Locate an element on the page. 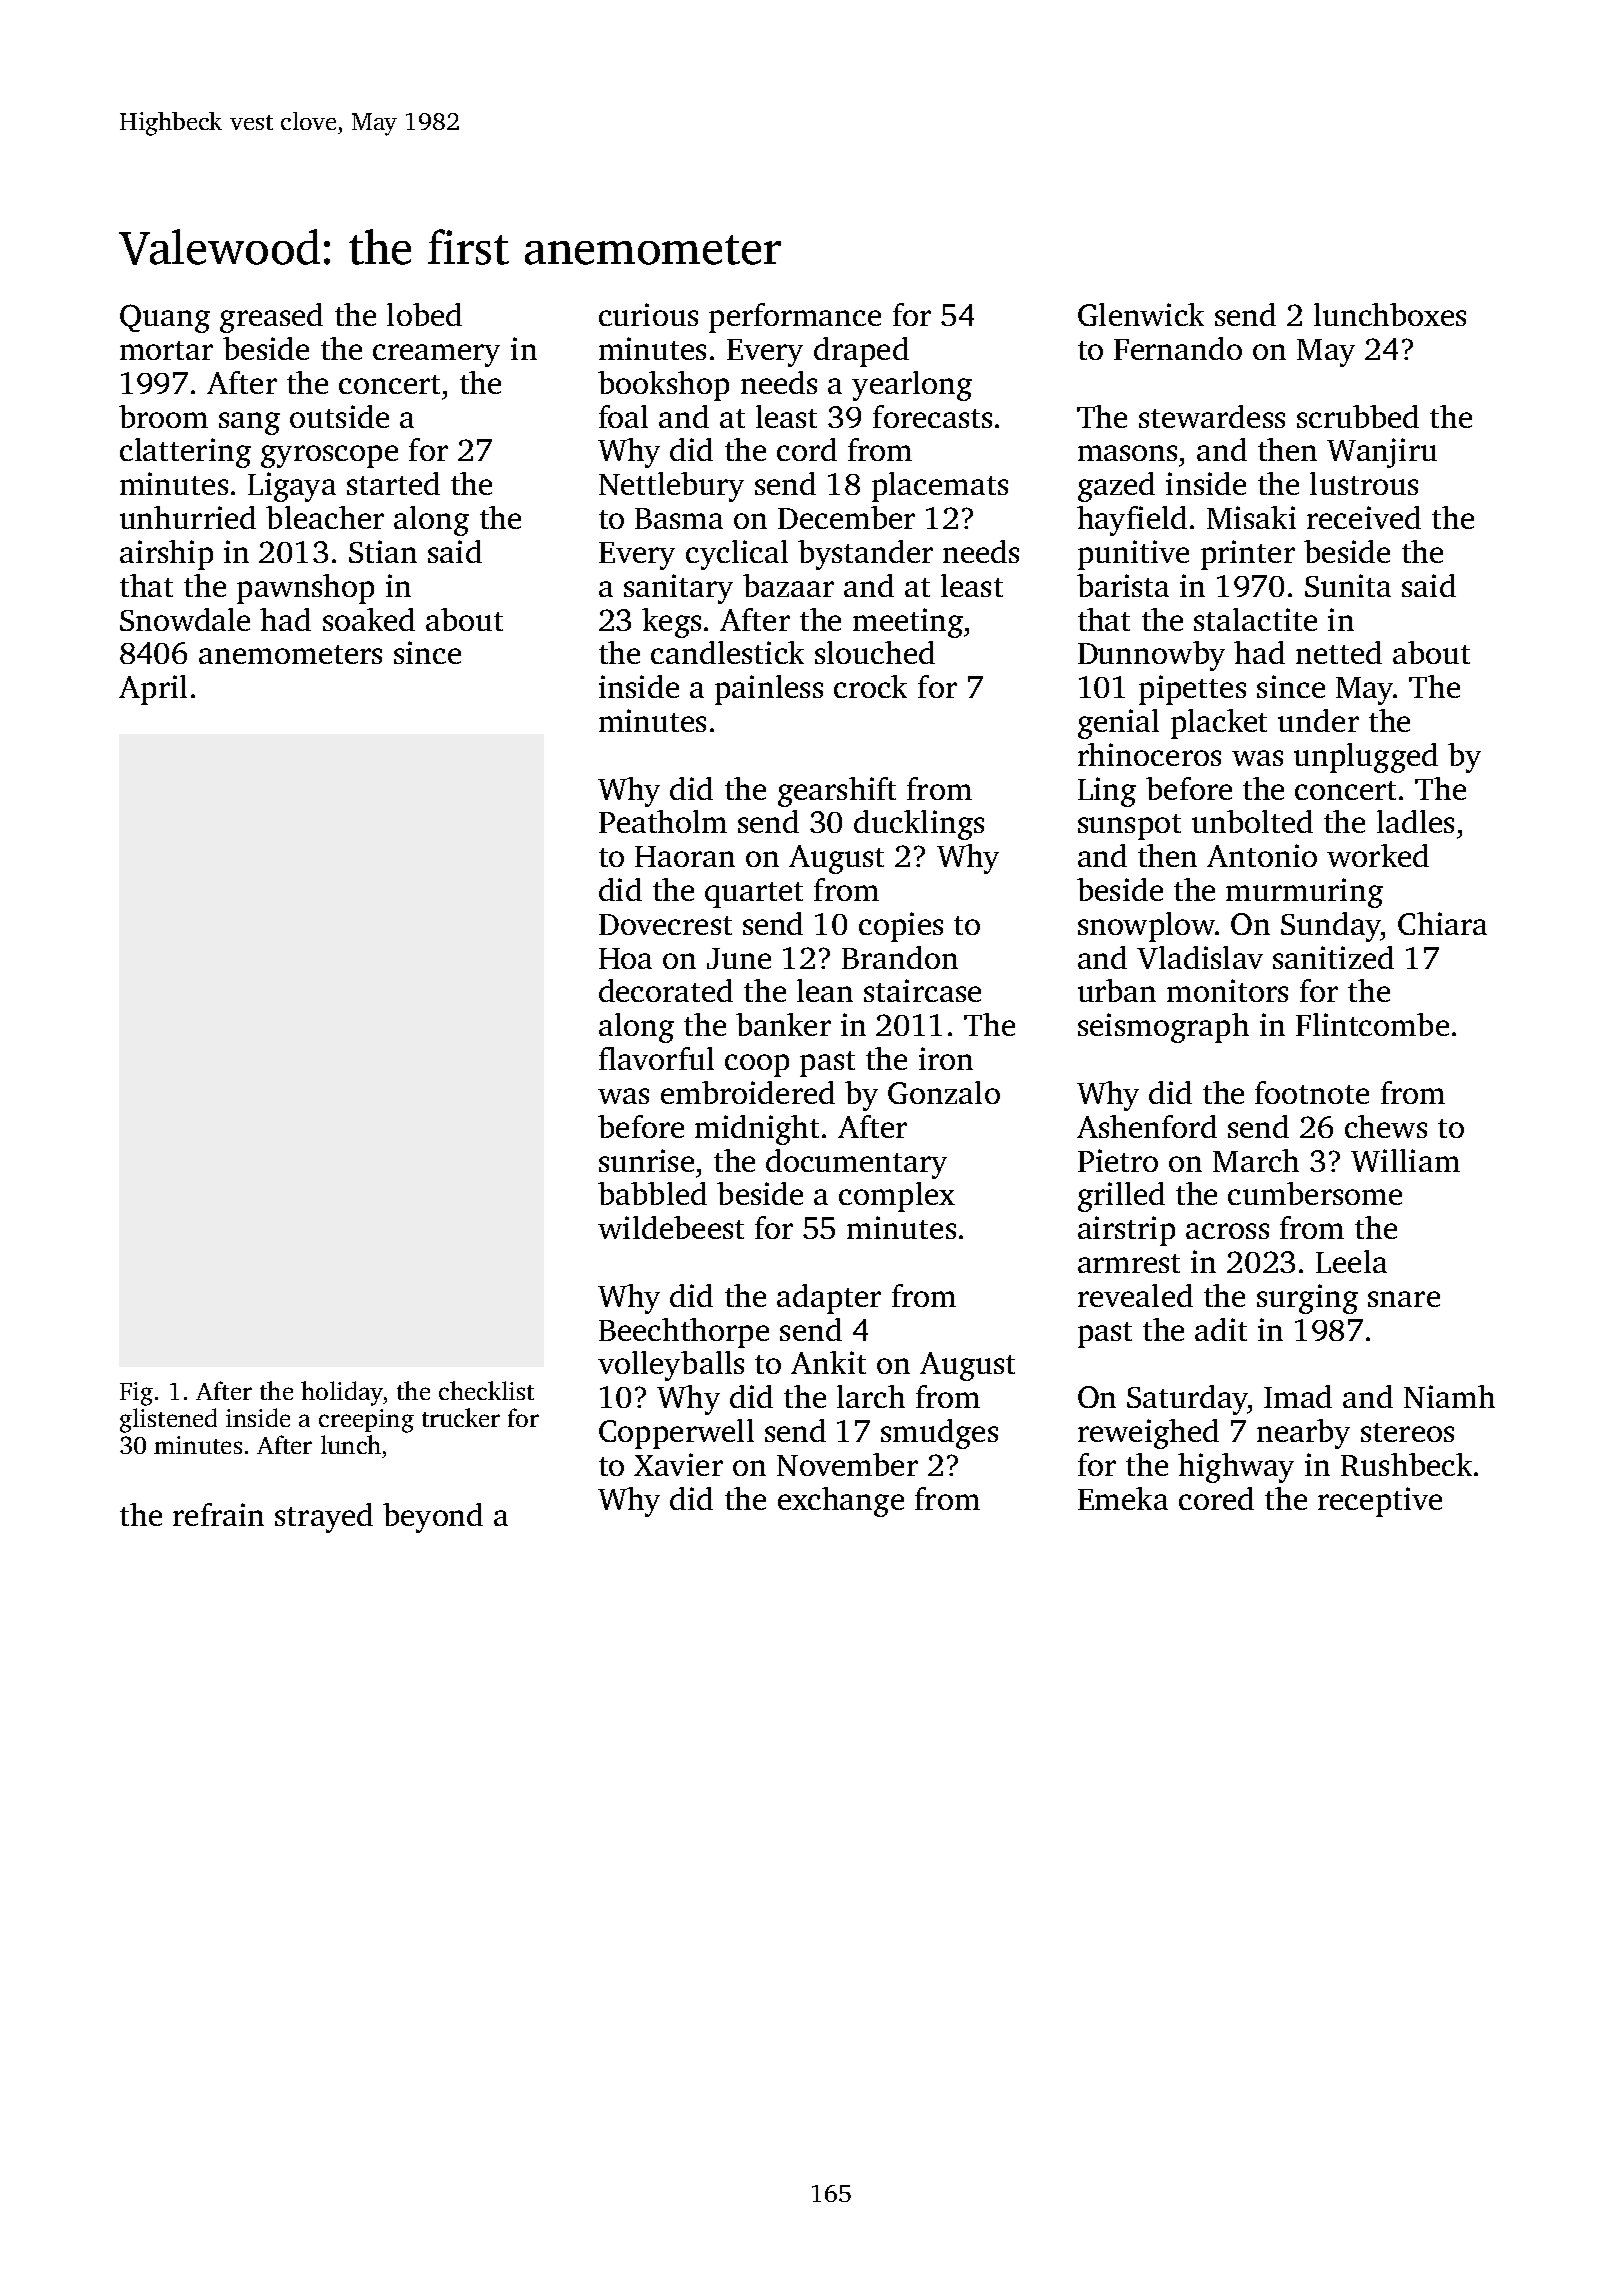 Image resolution: width=1620 pixels, height=2292 pixels. ladles is located at coordinates (1415, 821).
